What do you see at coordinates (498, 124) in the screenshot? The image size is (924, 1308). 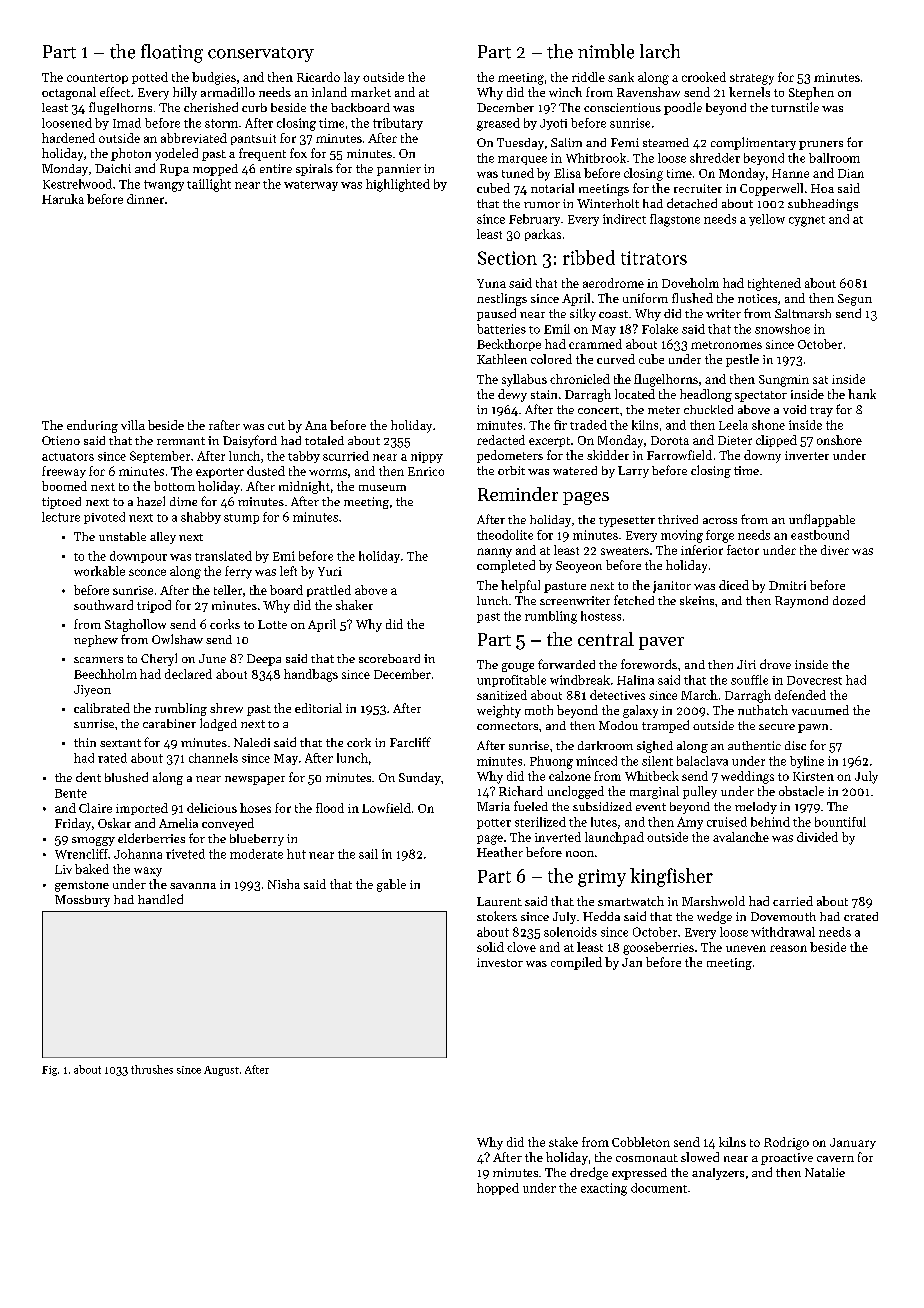 I see `greased` at bounding box center [498, 124].
